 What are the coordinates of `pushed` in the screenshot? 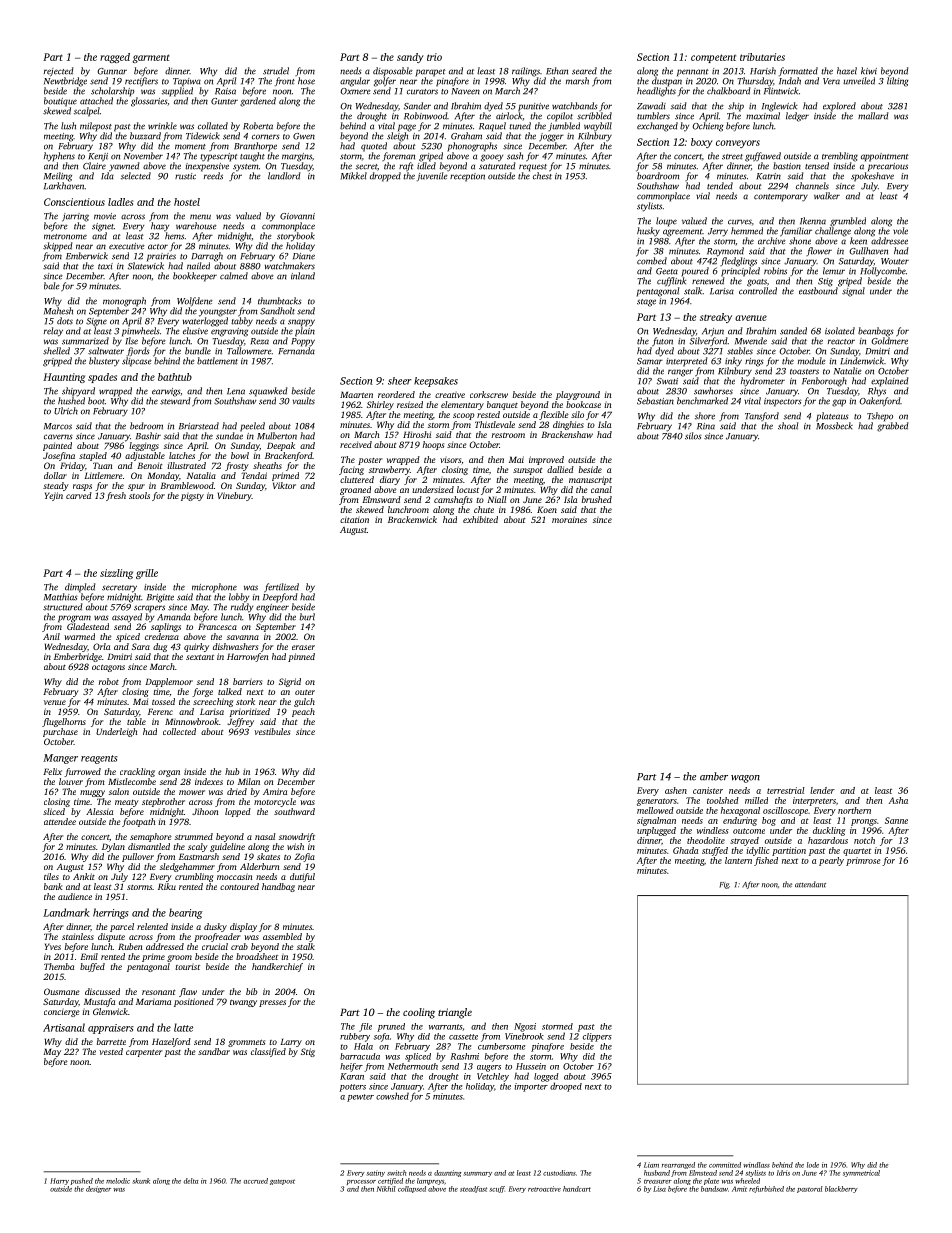 It's located at (82, 1181).
